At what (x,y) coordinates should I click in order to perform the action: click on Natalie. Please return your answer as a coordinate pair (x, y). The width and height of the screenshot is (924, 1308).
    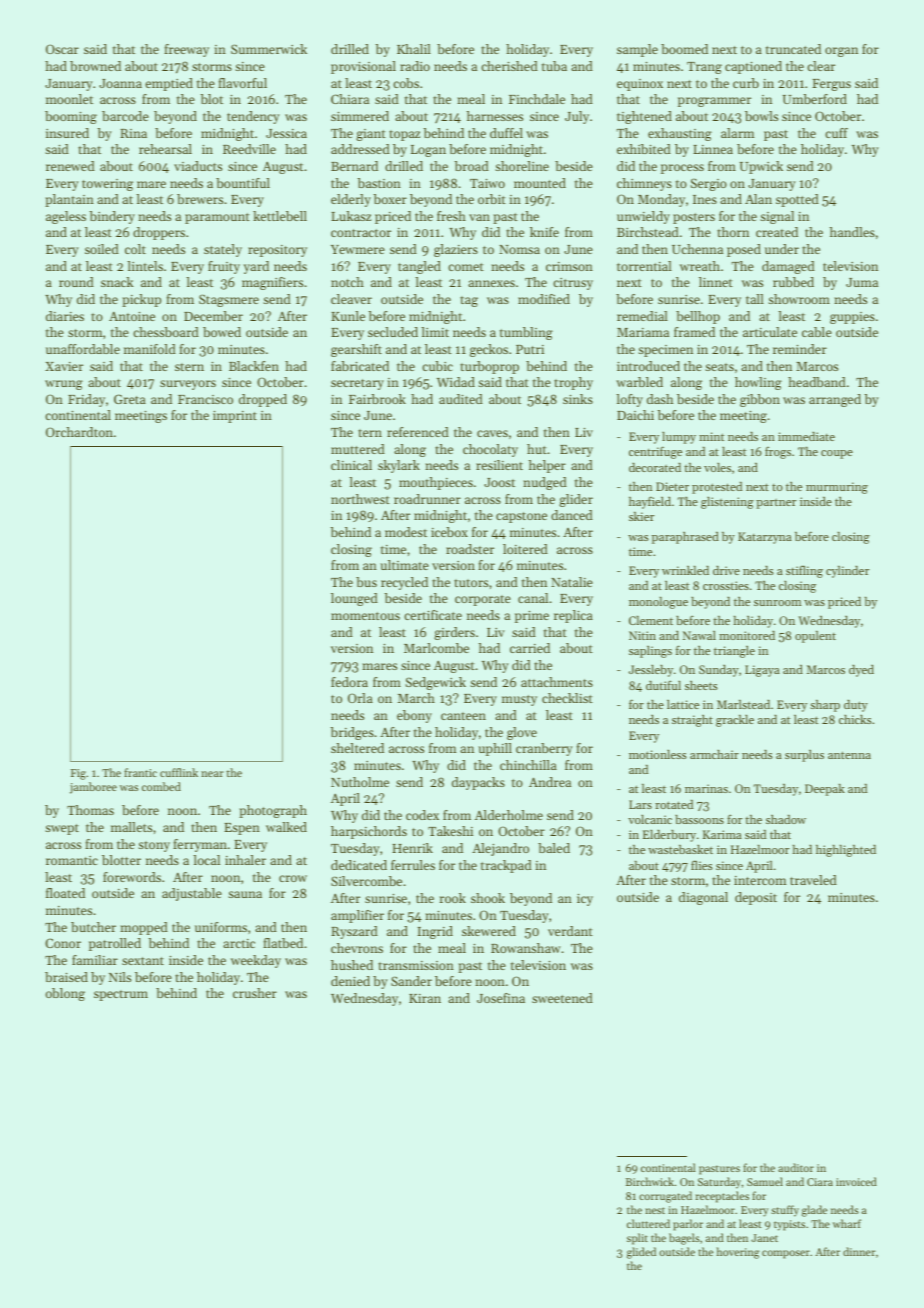
    Looking at the image, I should click on (572, 582).
